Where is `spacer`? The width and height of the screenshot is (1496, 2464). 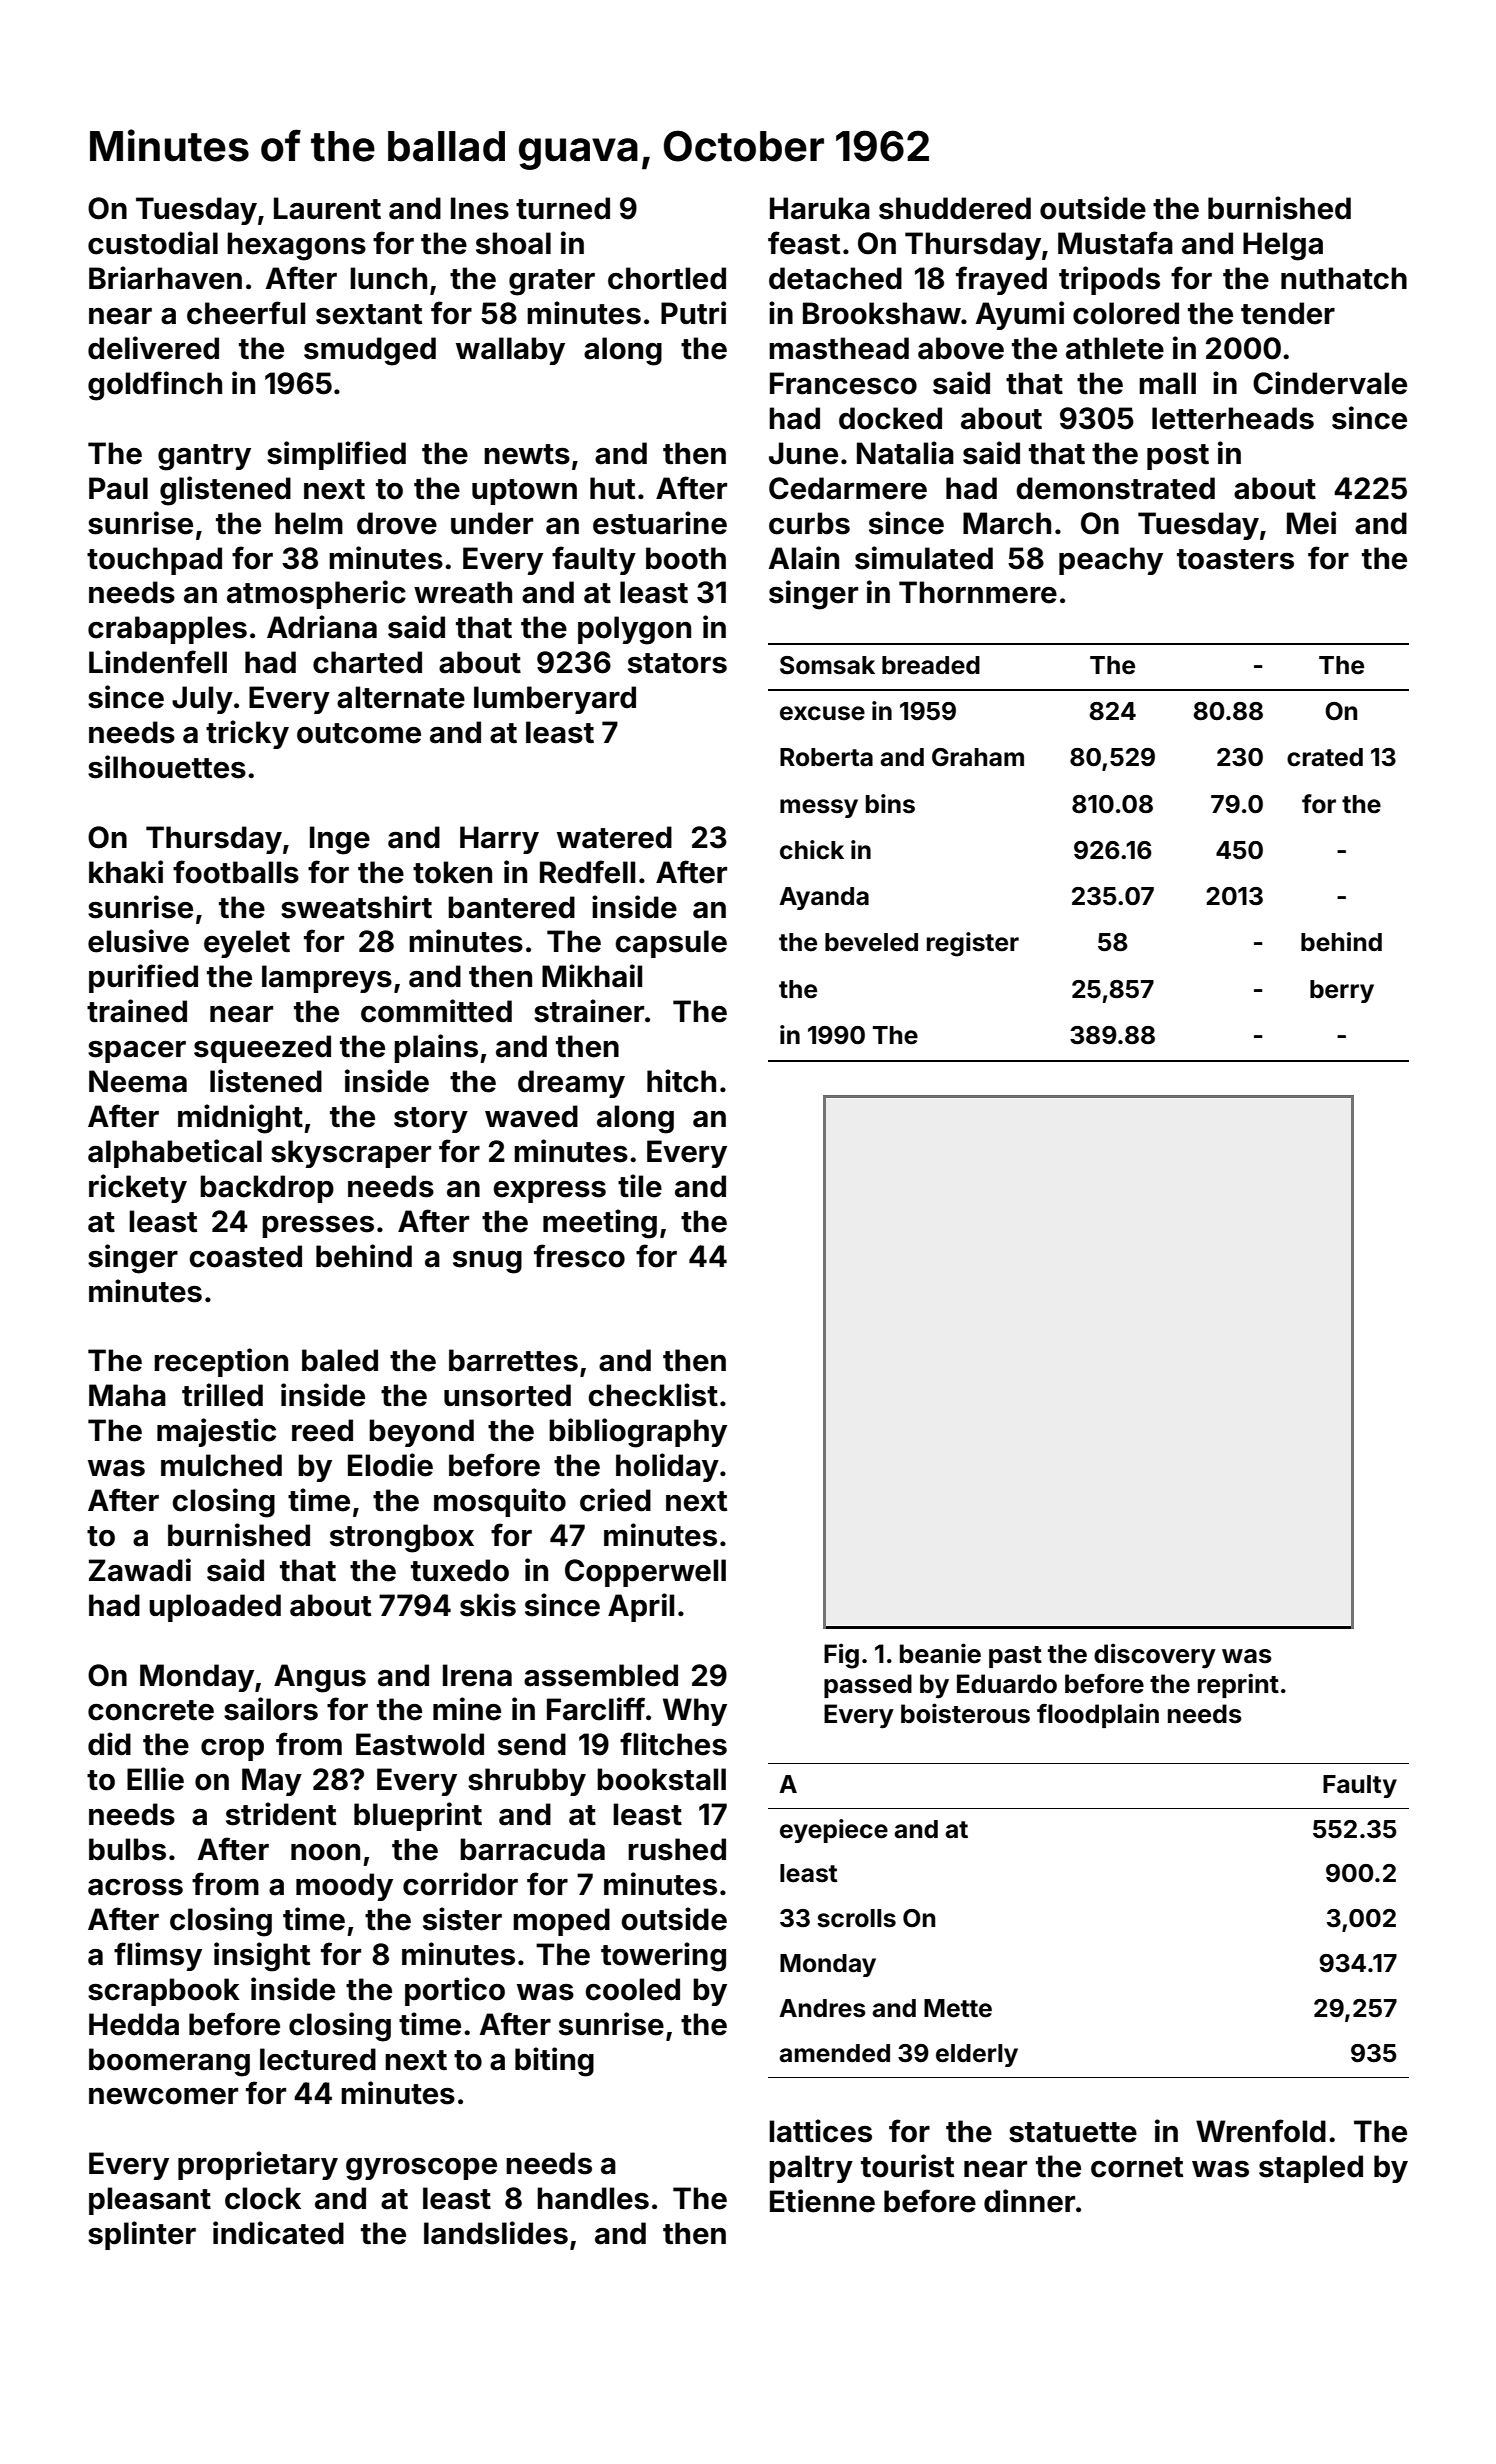
spacer is located at coordinates (137, 1052).
